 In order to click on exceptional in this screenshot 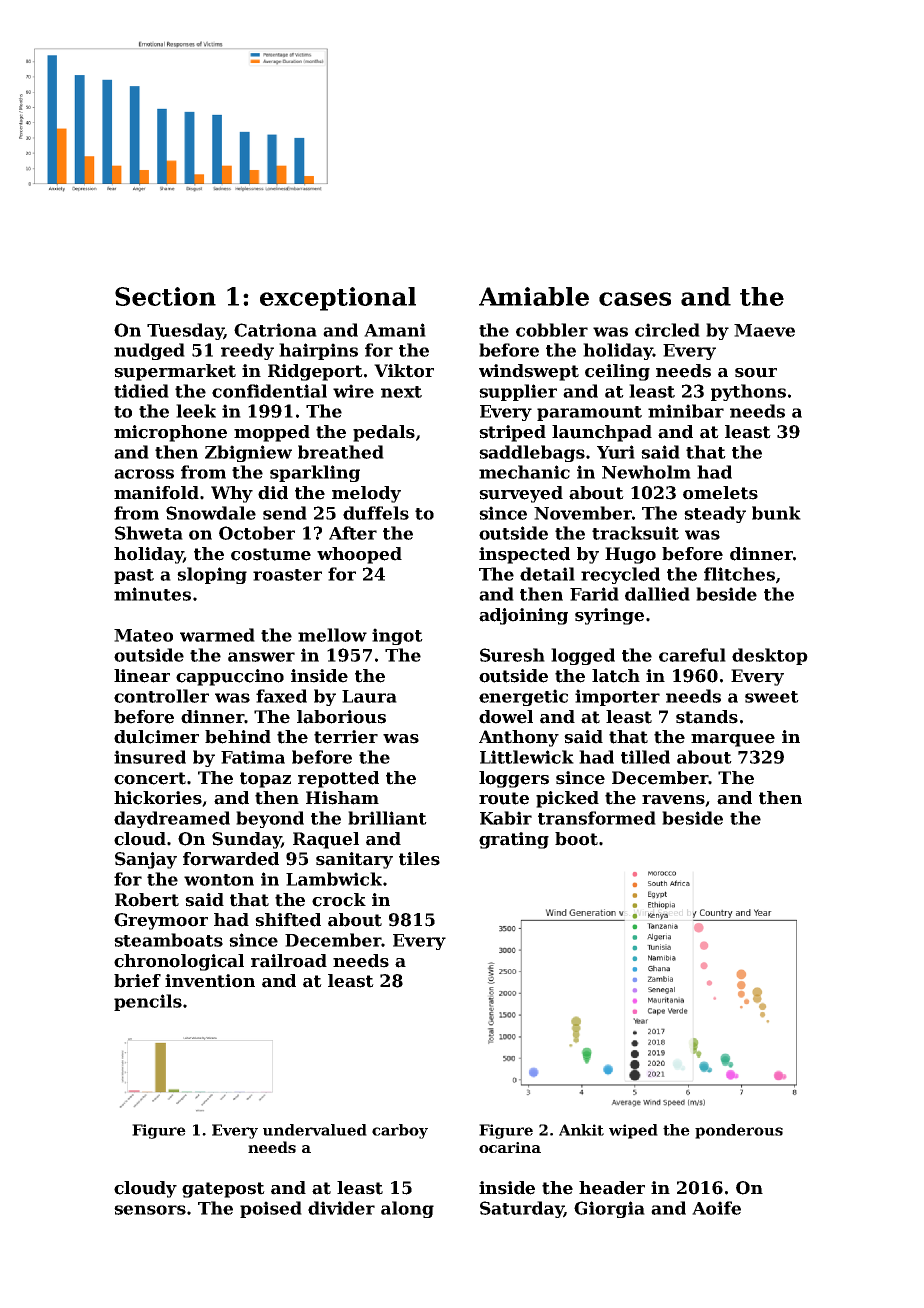, I will do `click(338, 299)`.
